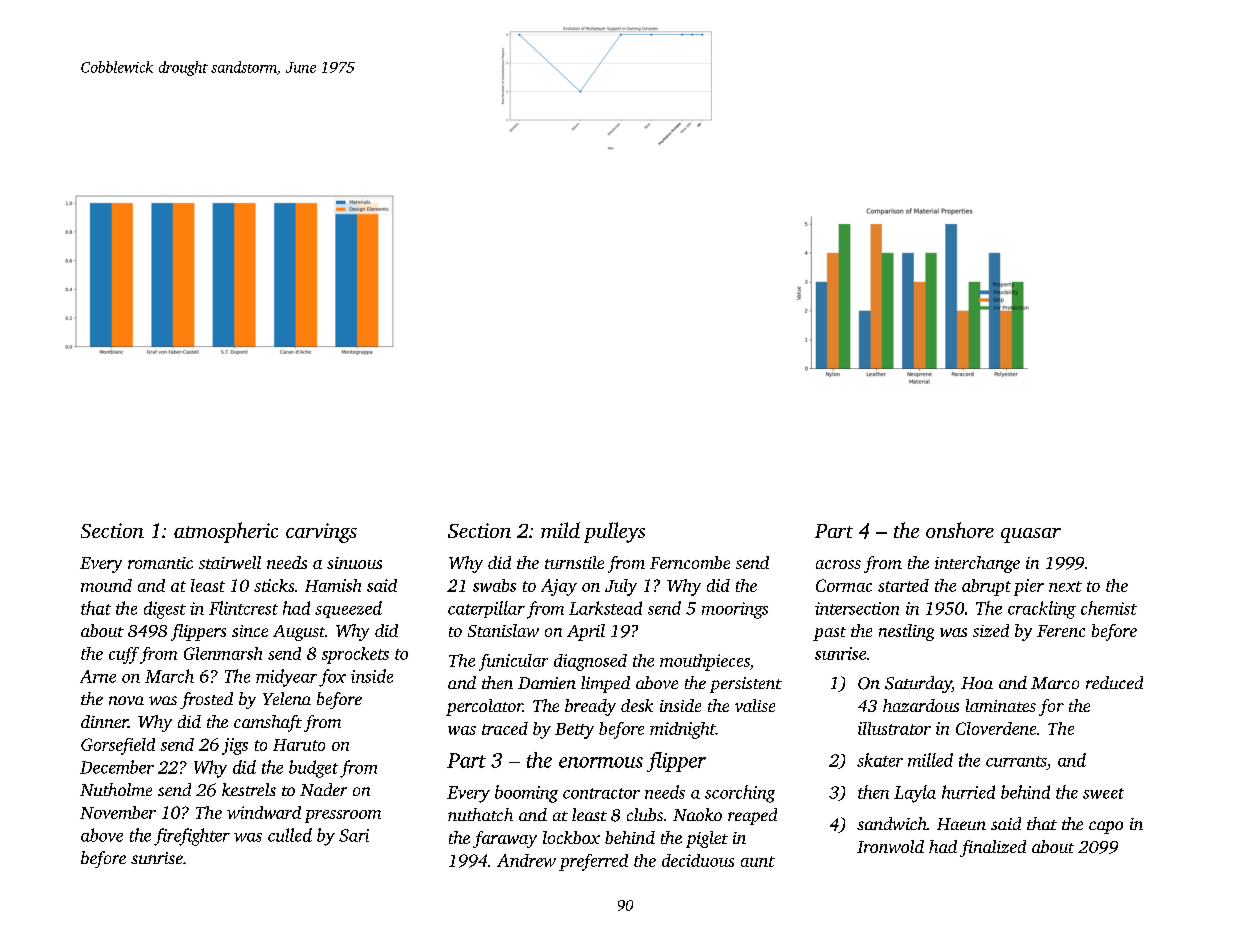 The height and width of the image is (952, 1233). Describe the element at coordinates (1001, 705) in the image. I see `laminates` at that location.
